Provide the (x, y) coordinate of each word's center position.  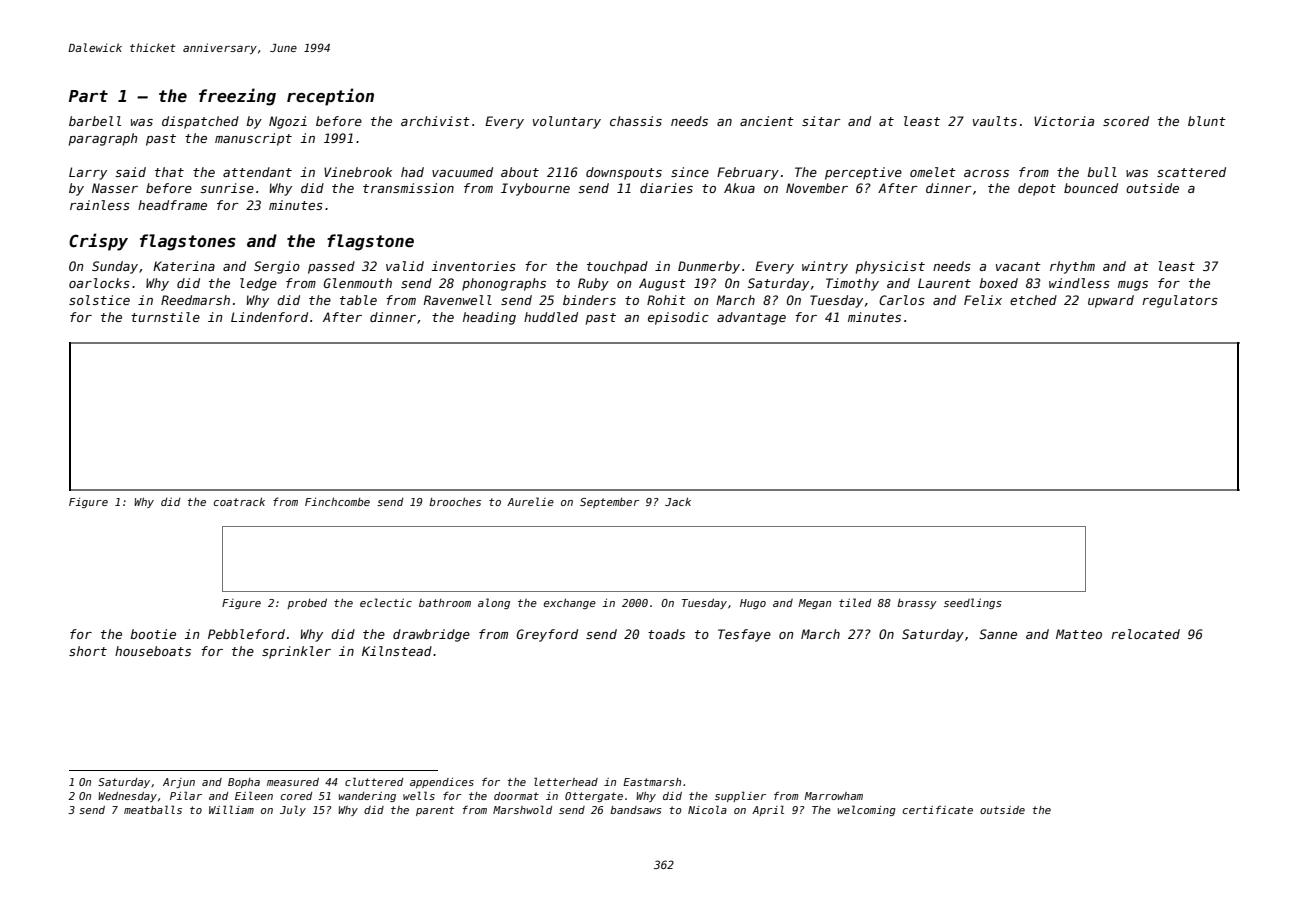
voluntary (567, 122)
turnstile (165, 317)
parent (435, 811)
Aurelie (530, 501)
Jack (678, 501)
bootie (153, 634)
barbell (95, 121)
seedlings (973, 603)
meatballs (153, 809)
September (609, 502)
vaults (995, 121)
